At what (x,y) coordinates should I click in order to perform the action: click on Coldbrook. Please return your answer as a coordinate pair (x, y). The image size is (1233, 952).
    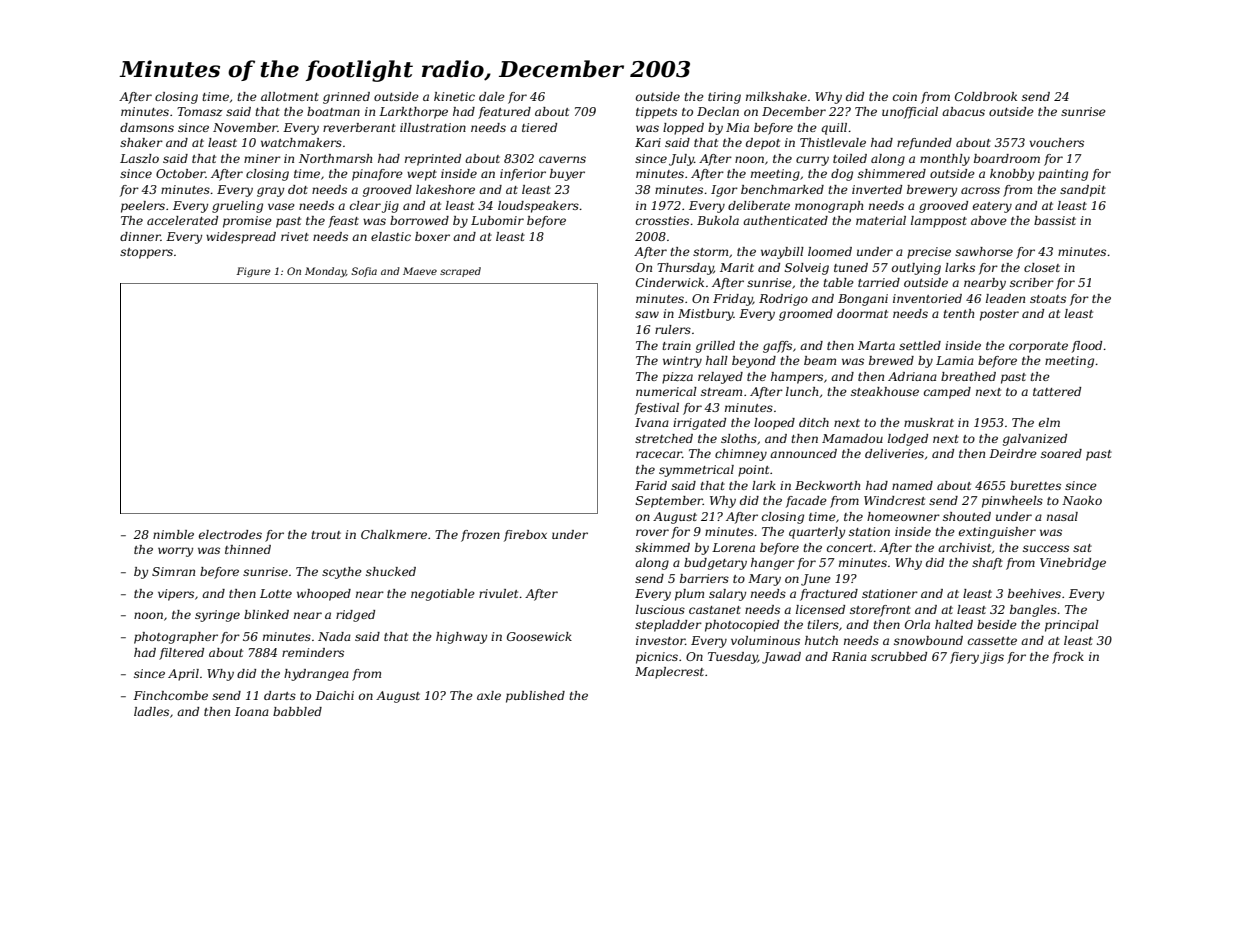
    Looking at the image, I should click on (986, 96).
